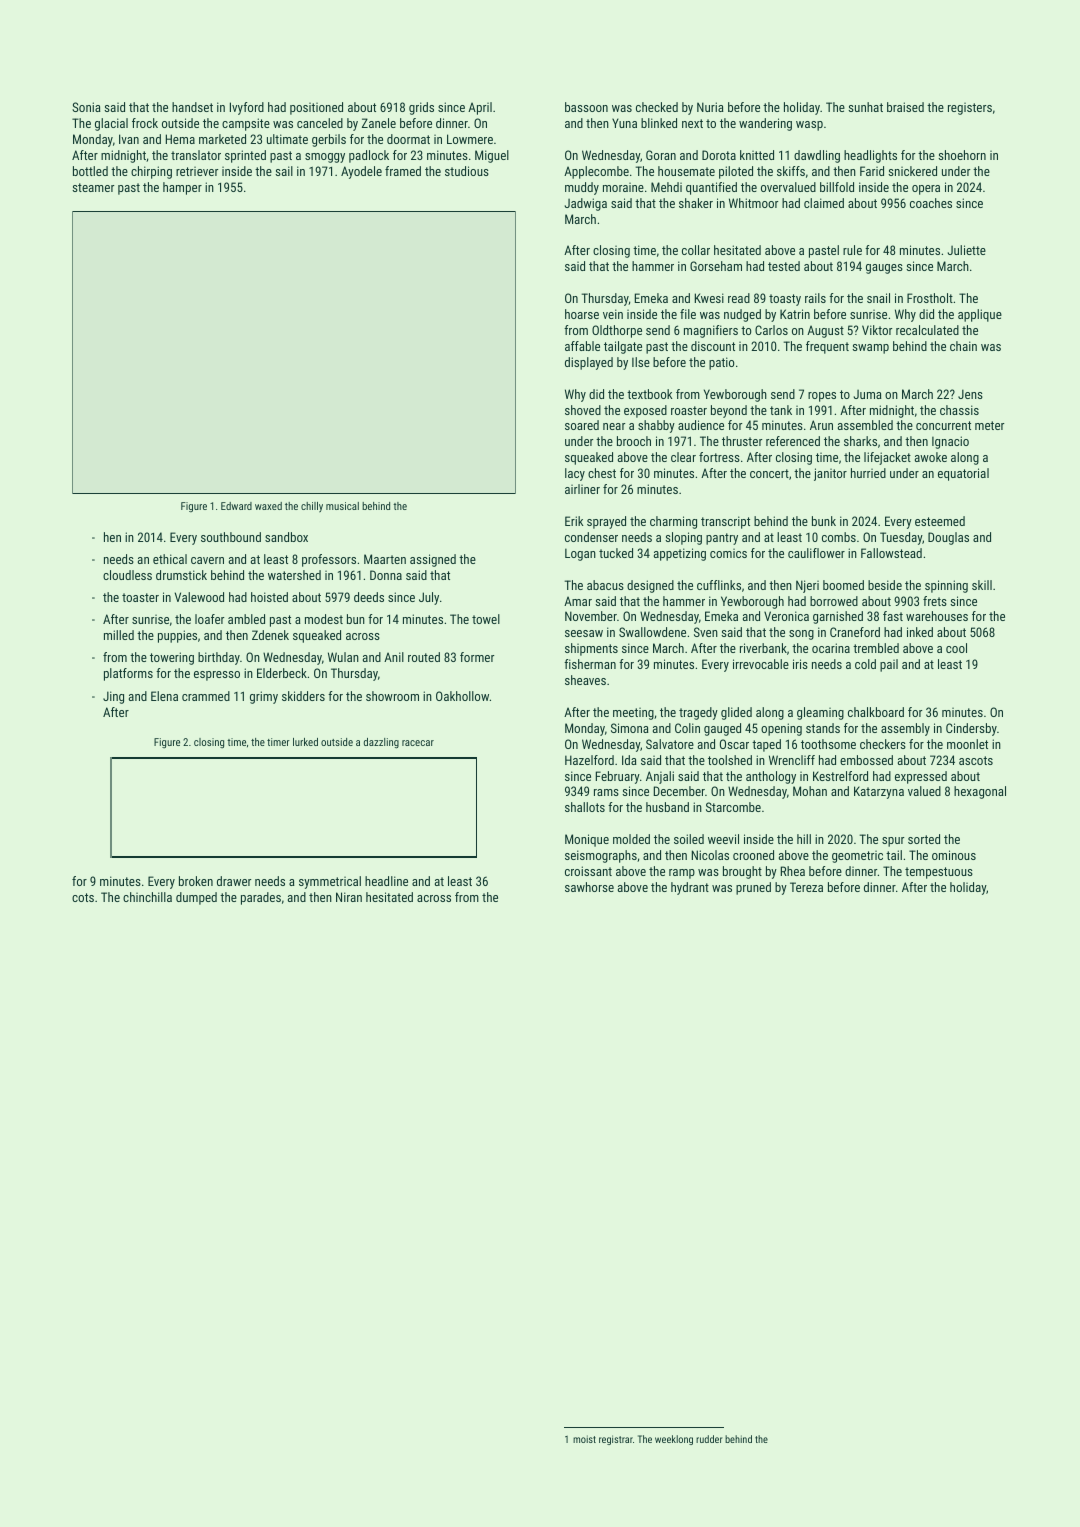 This document has width=1080, height=1527. I want to click on Jing, so click(113, 697).
